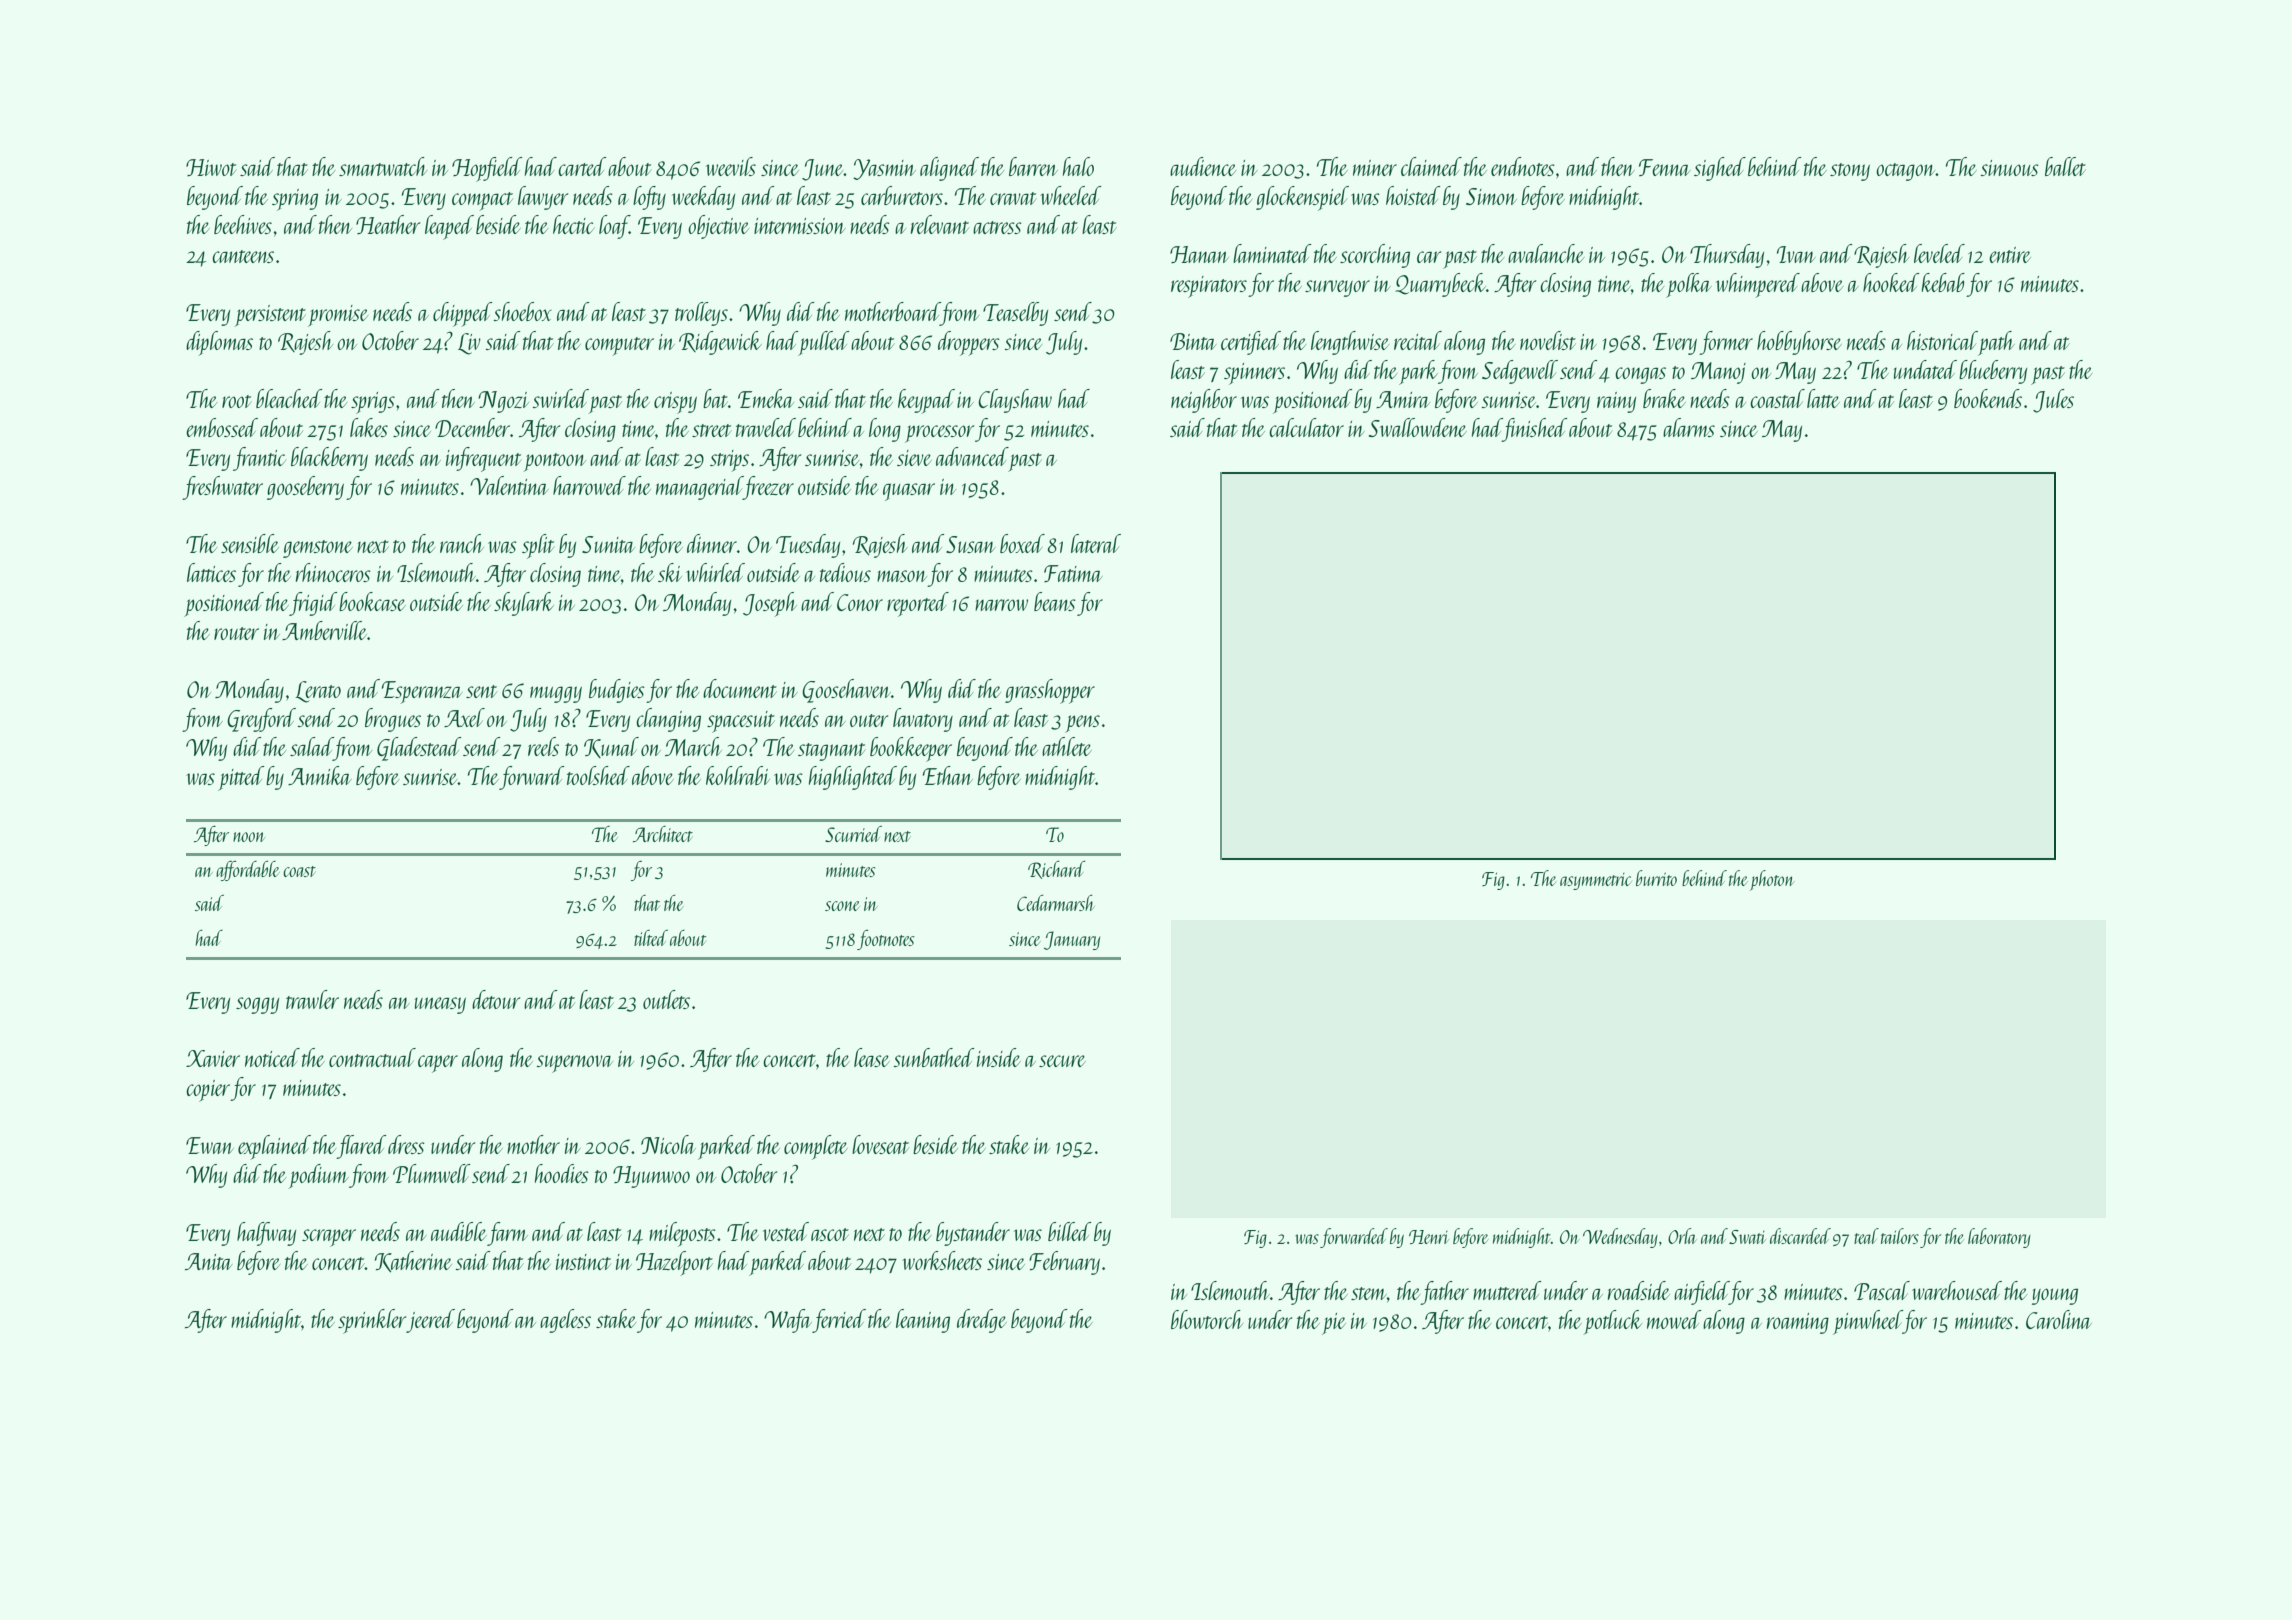 This image has width=2292, height=1620. I want to click on narrow, so click(1001, 605).
